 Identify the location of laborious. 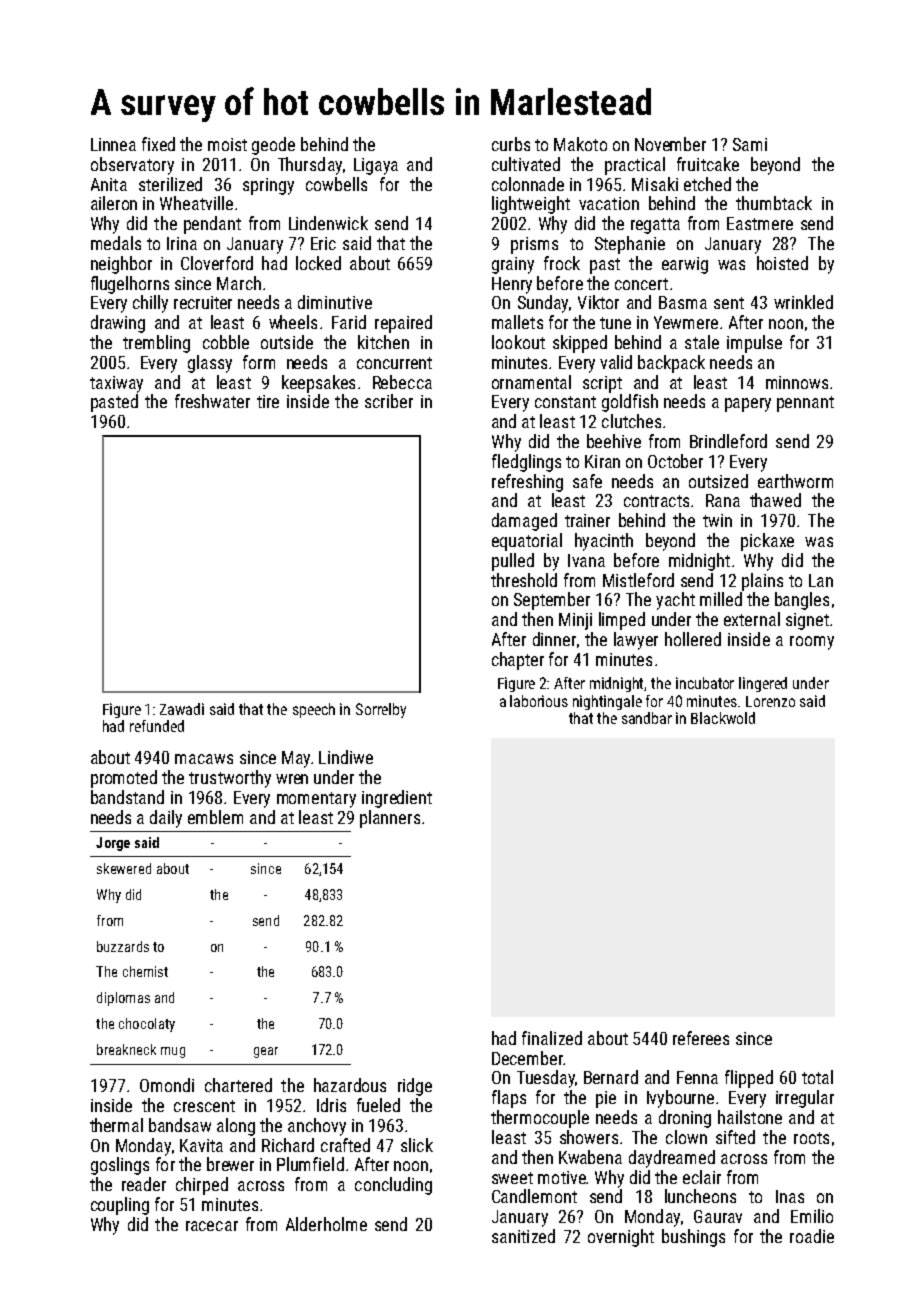
(539, 701).
